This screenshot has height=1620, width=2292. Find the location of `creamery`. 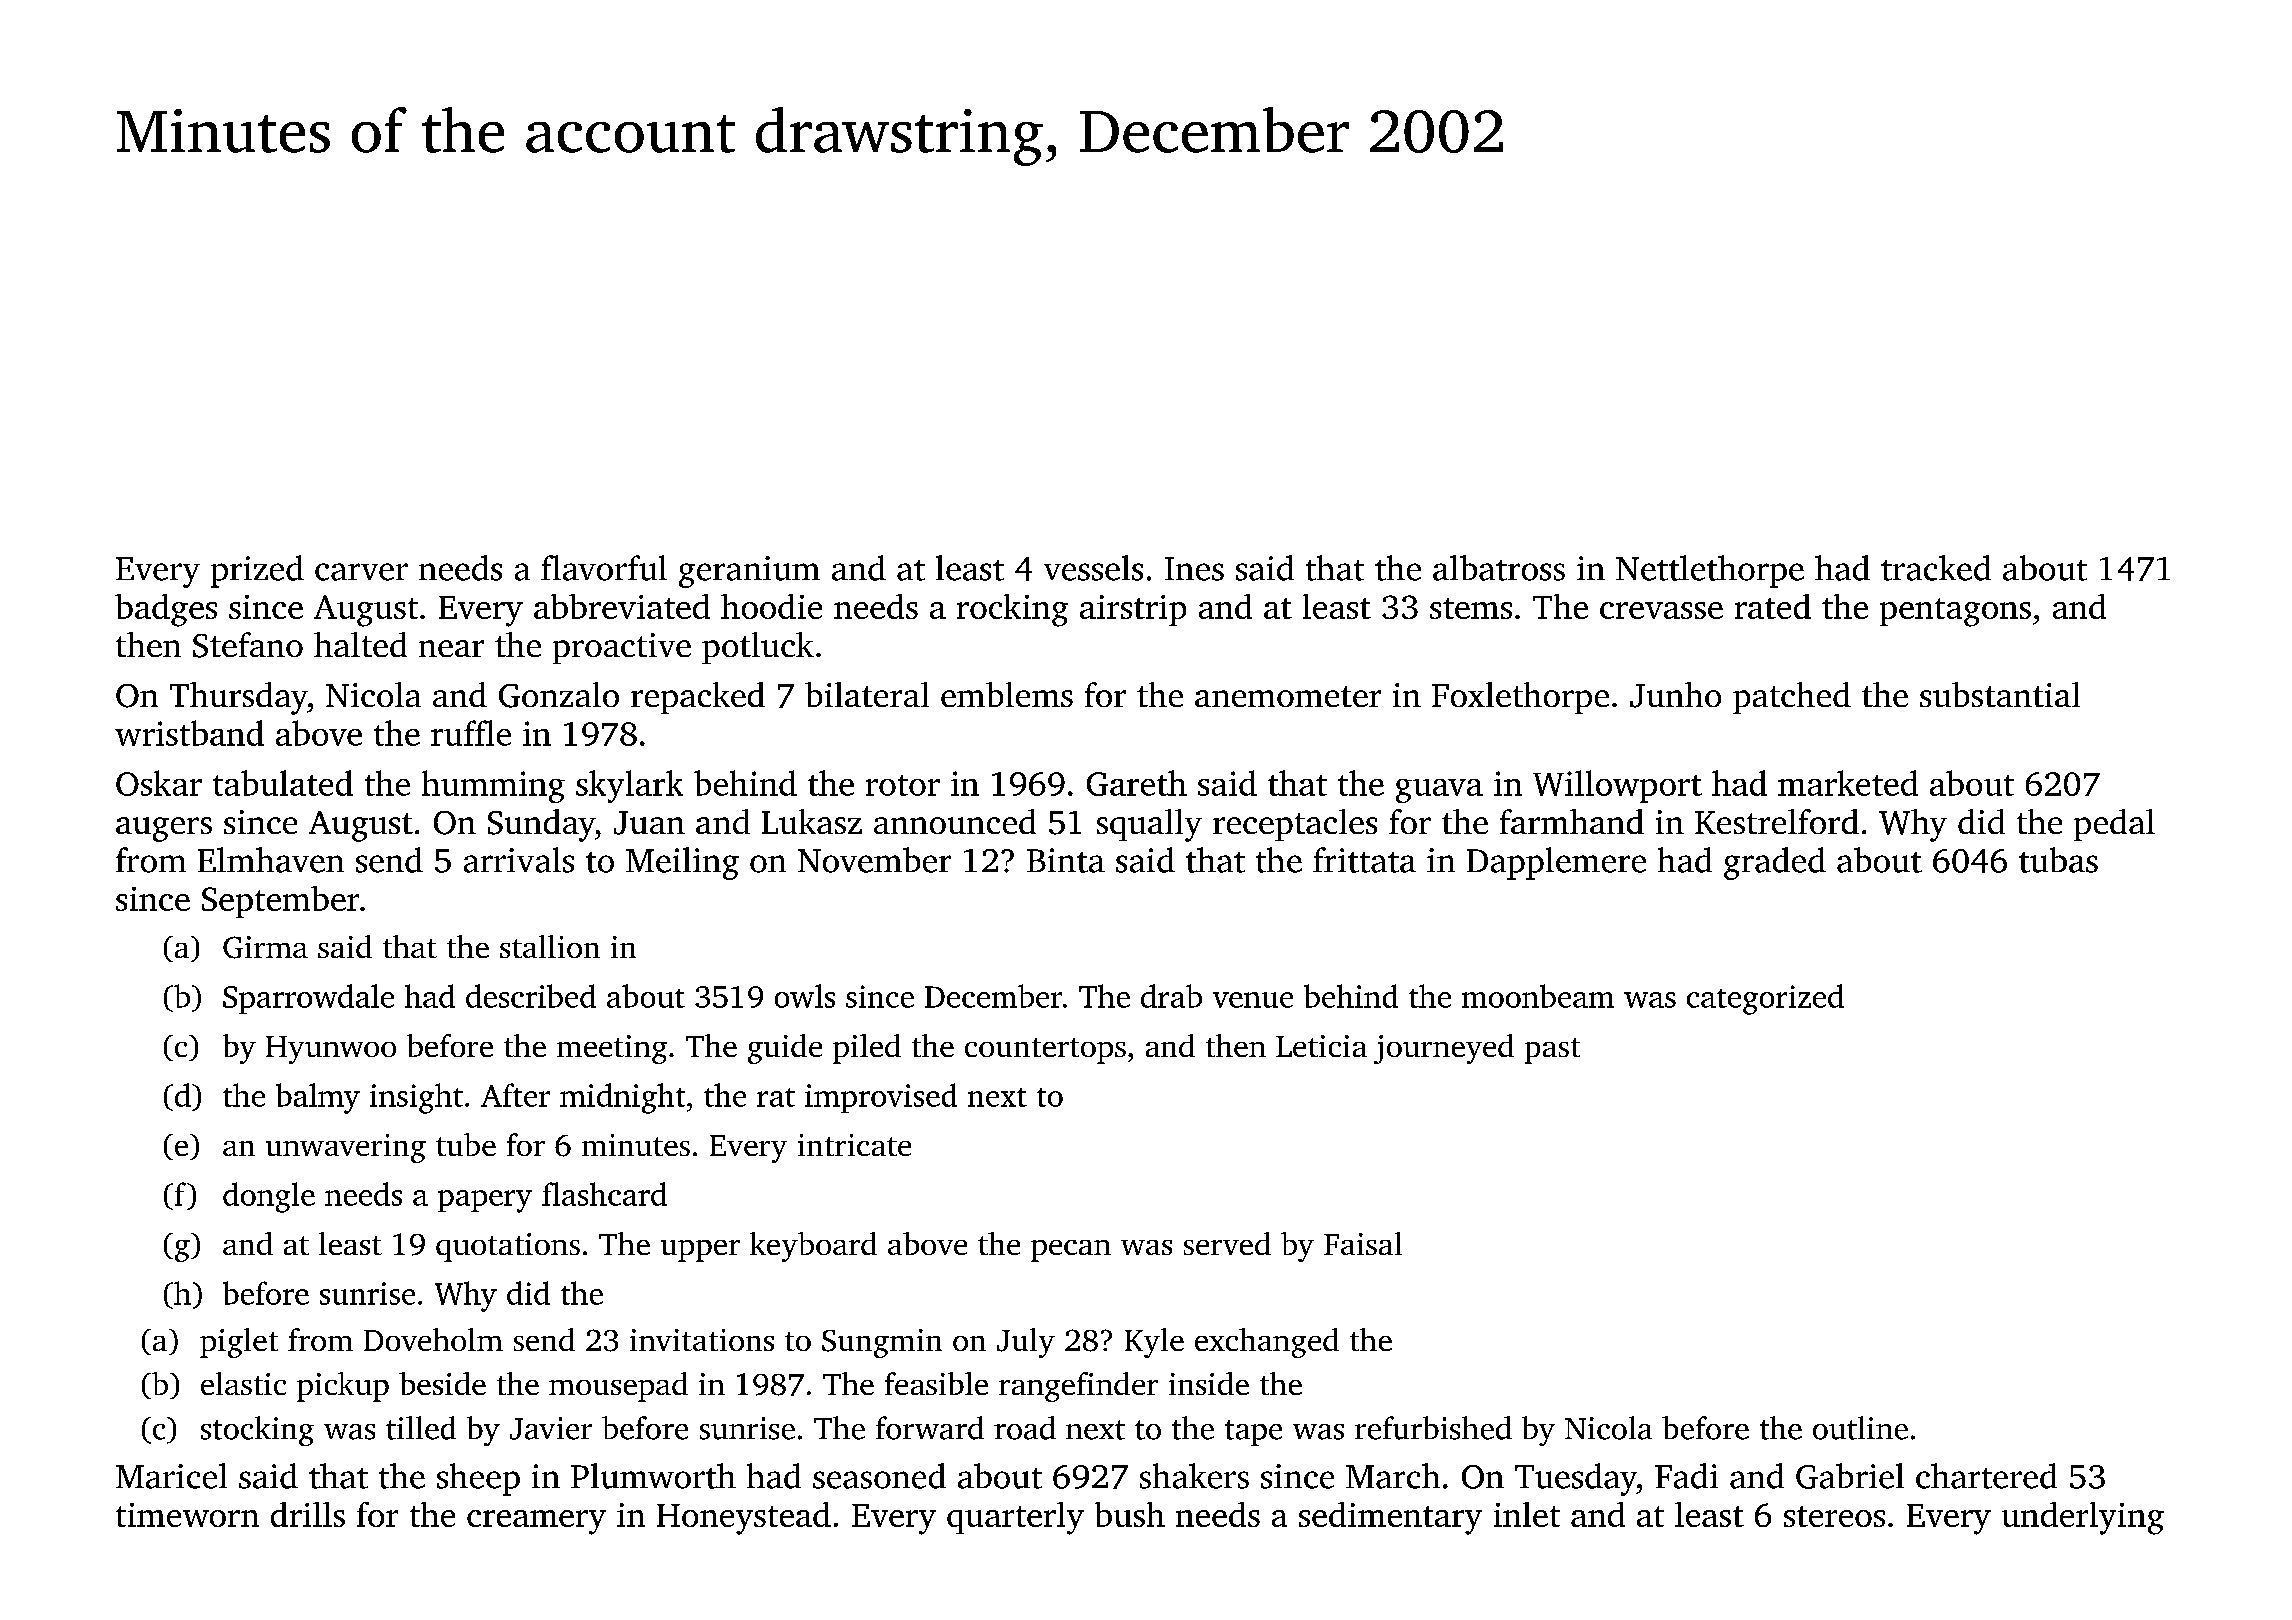

creamery is located at coordinates (536, 1522).
